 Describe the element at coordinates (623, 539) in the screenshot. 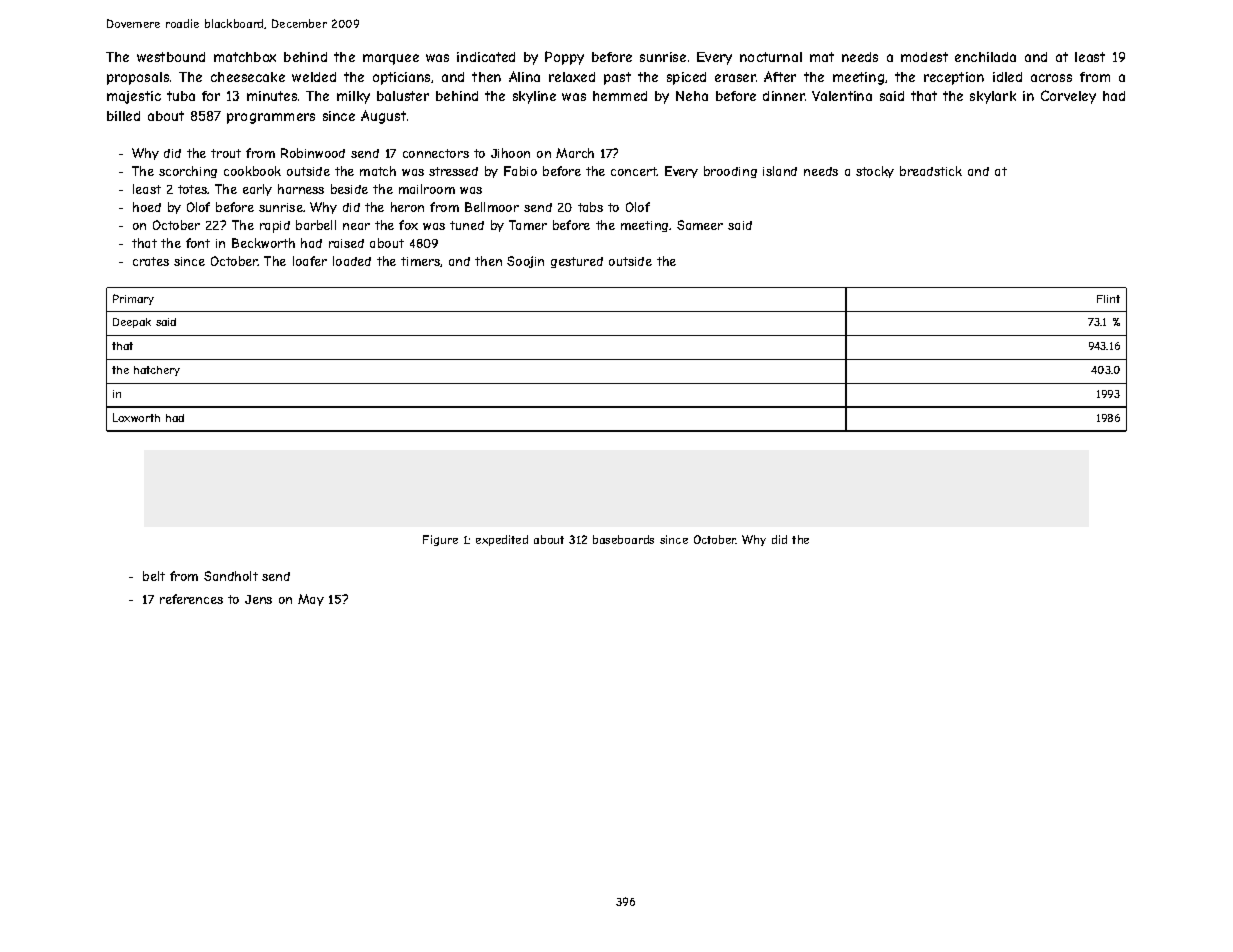

I see `baseboards` at that location.
